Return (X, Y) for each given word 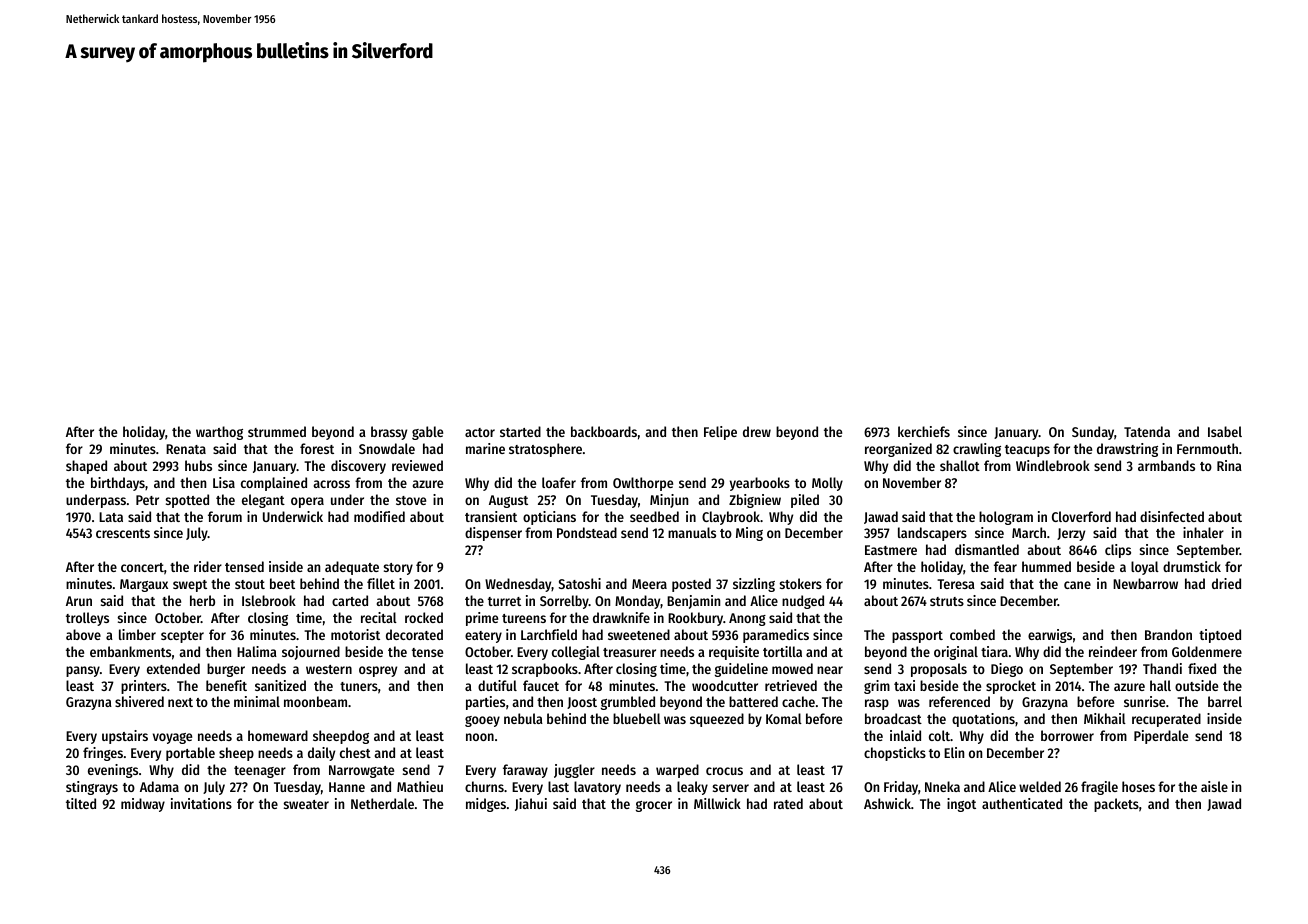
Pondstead (587, 532)
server (731, 788)
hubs (198, 465)
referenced (959, 701)
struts (947, 601)
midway (143, 805)
